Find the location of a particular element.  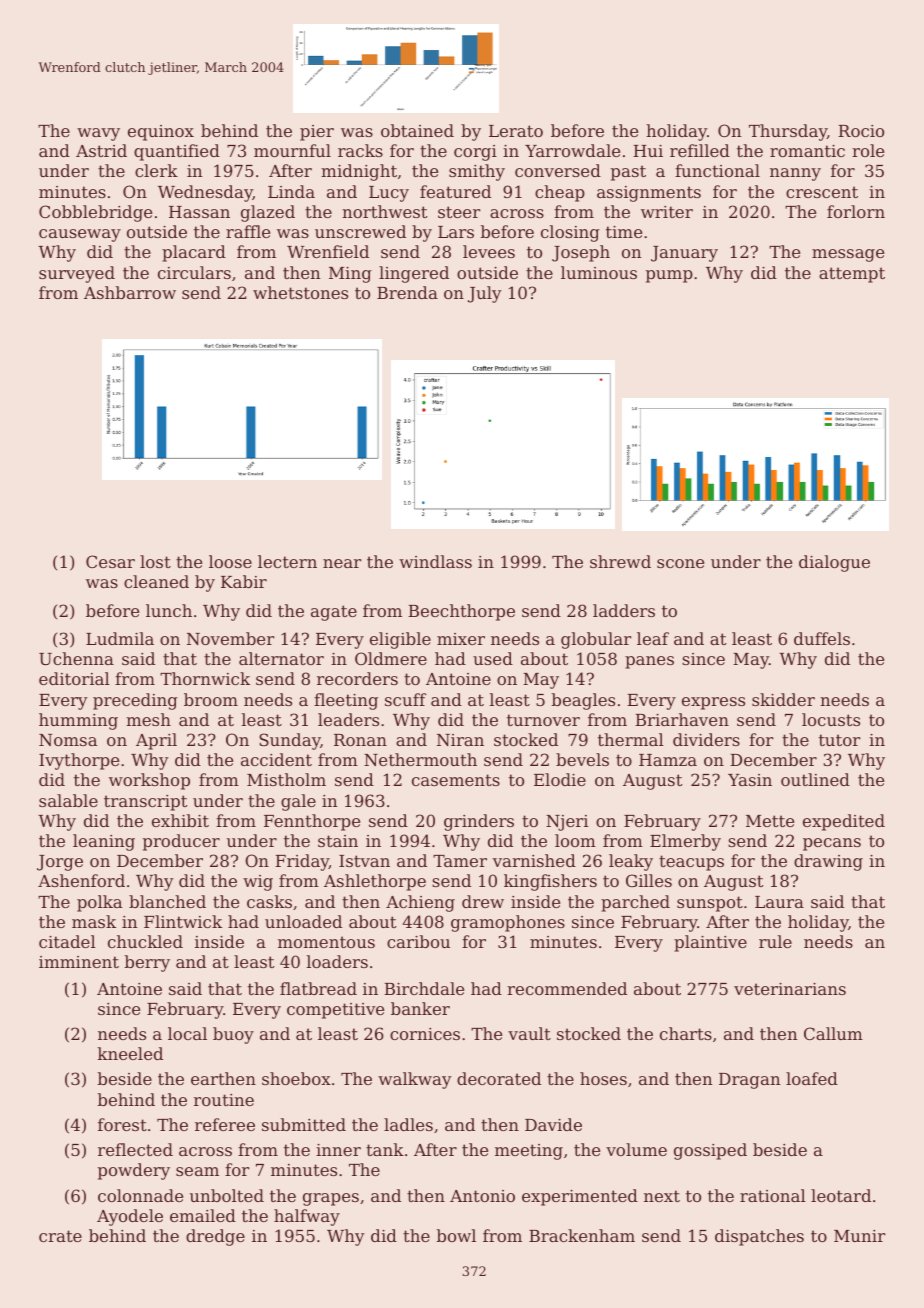

Dragan is located at coordinates (749, 1081).
